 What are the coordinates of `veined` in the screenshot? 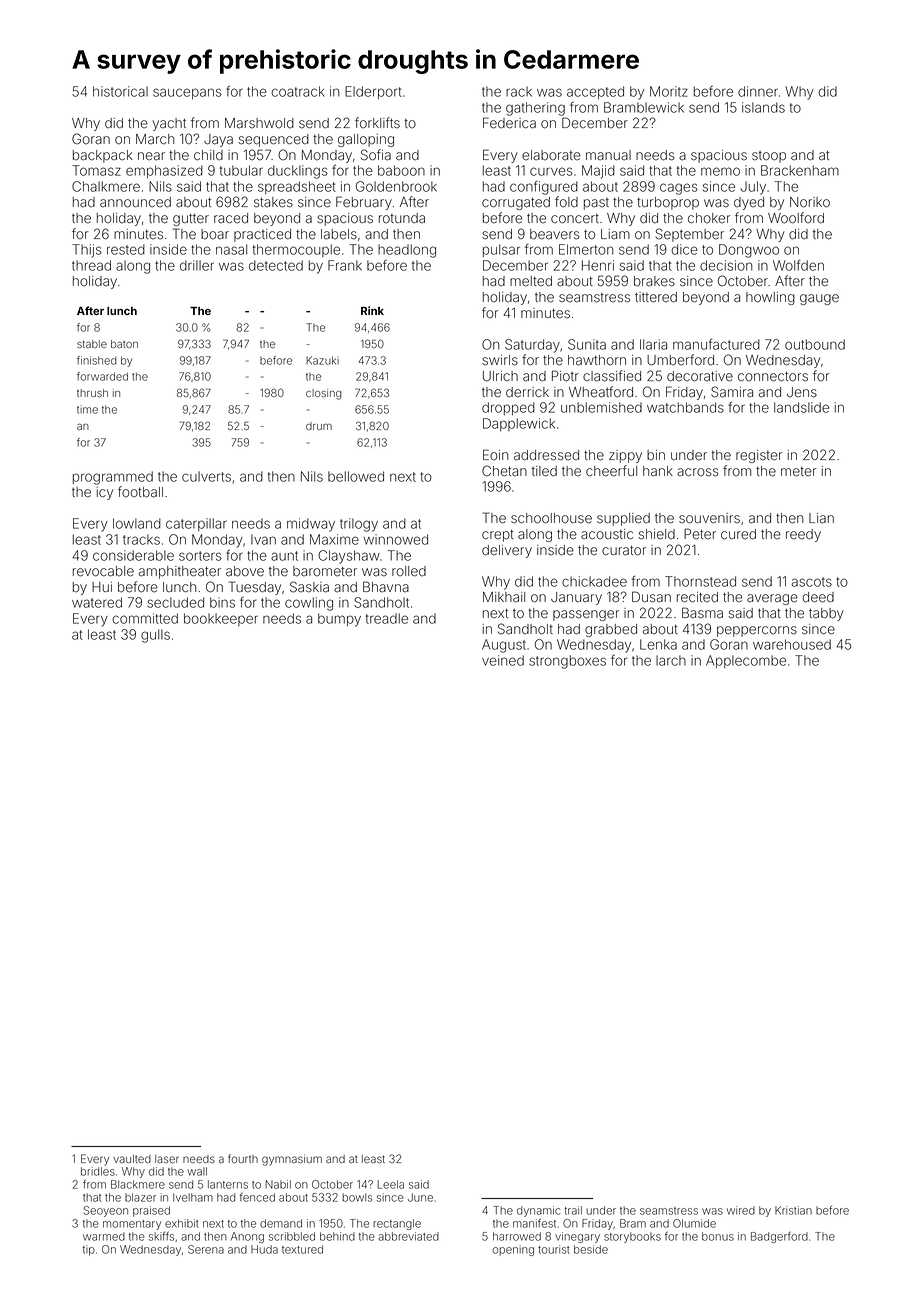 It's located at (503, 660).
